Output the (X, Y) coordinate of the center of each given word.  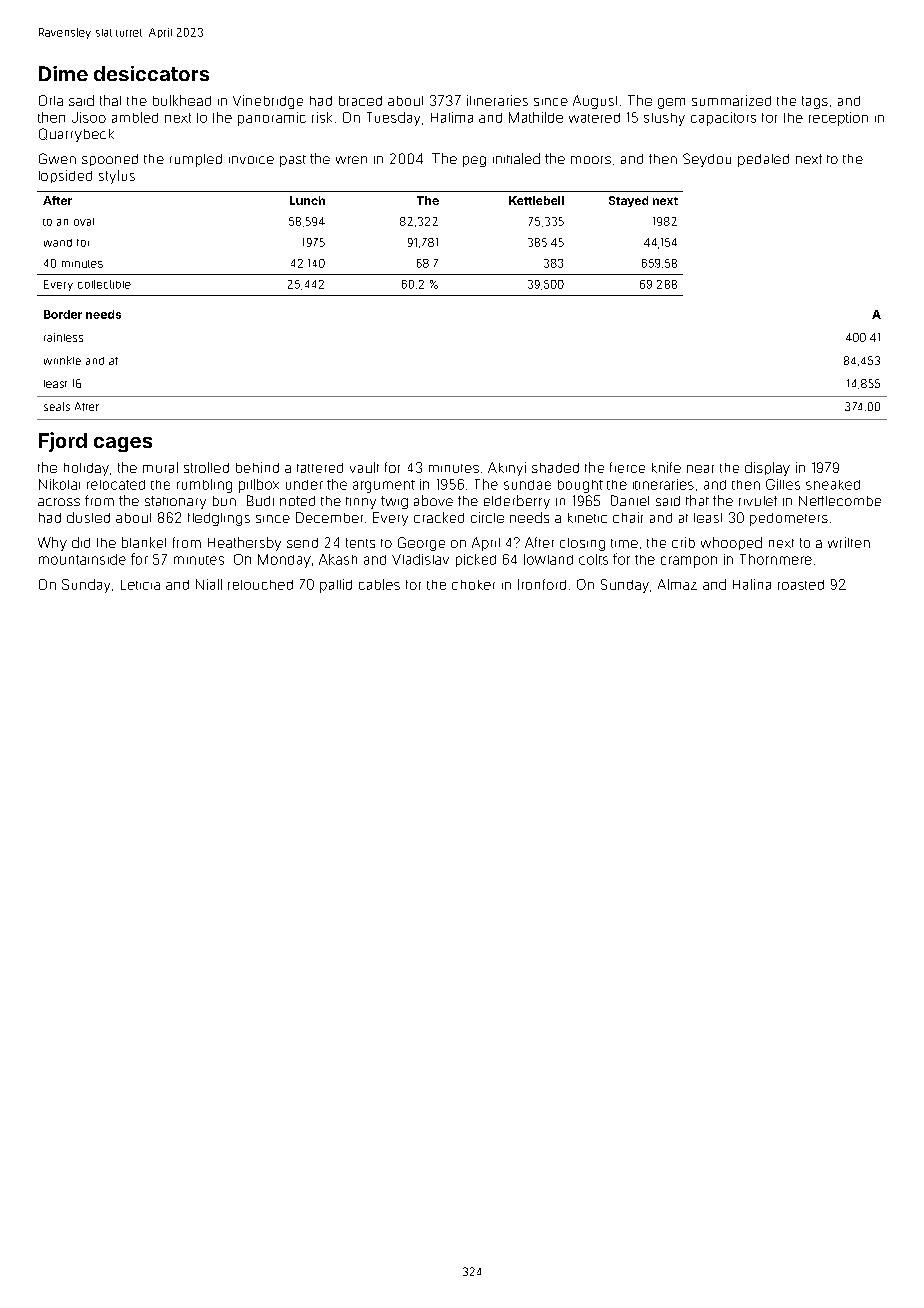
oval (84, 222)
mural (160, 467)
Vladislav (420, 559)
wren (351, 160)
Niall (209, 584)
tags (815, 102)
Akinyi (507, 469)
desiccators (151, 73)
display (767, 469)
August (595, 102)
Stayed (628, 201)
